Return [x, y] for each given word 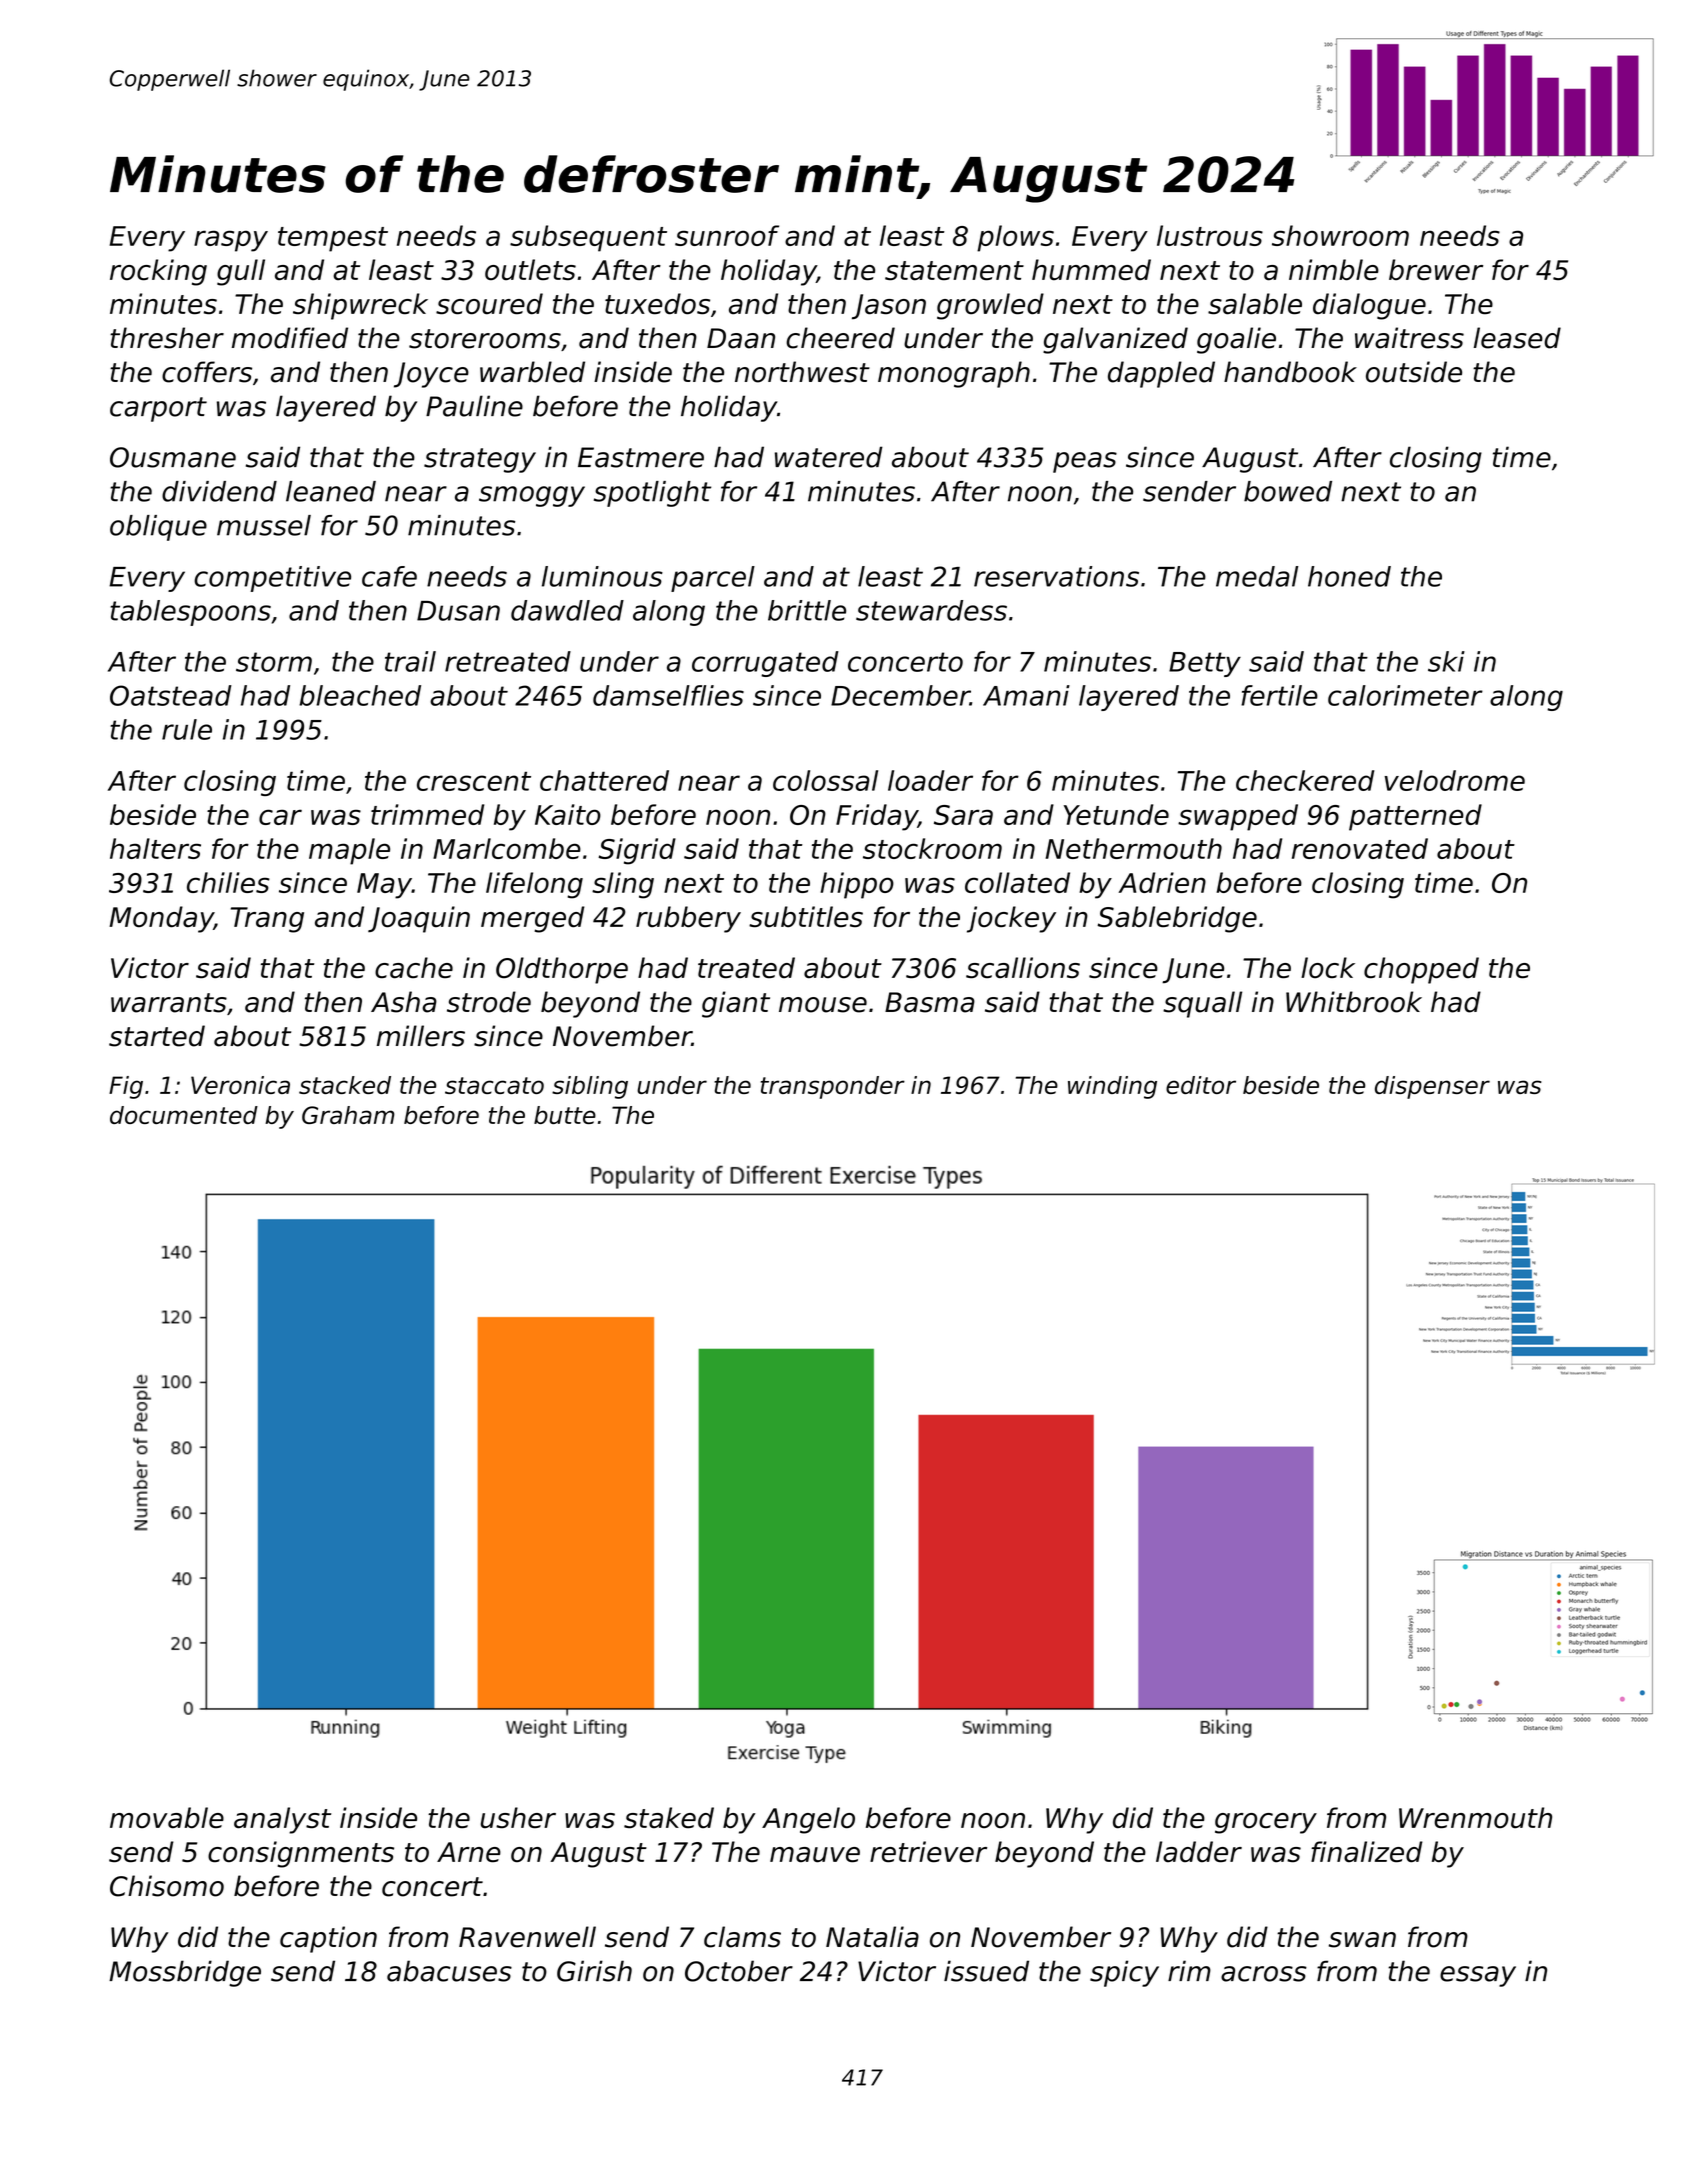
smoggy [532, 496]
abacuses [449, 1971]
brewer [1436, 270]
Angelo [808, 1820]
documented [184, 1115]
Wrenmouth [1475, 1818]
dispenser [1432, 1087]
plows [1015, 238]
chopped [1421, 970]
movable [167, 1818]
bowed [1288, 491]
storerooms [485, 339]
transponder [833, 1087]
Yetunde [1116, 814]
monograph [954, 374]
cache [414, 968]
